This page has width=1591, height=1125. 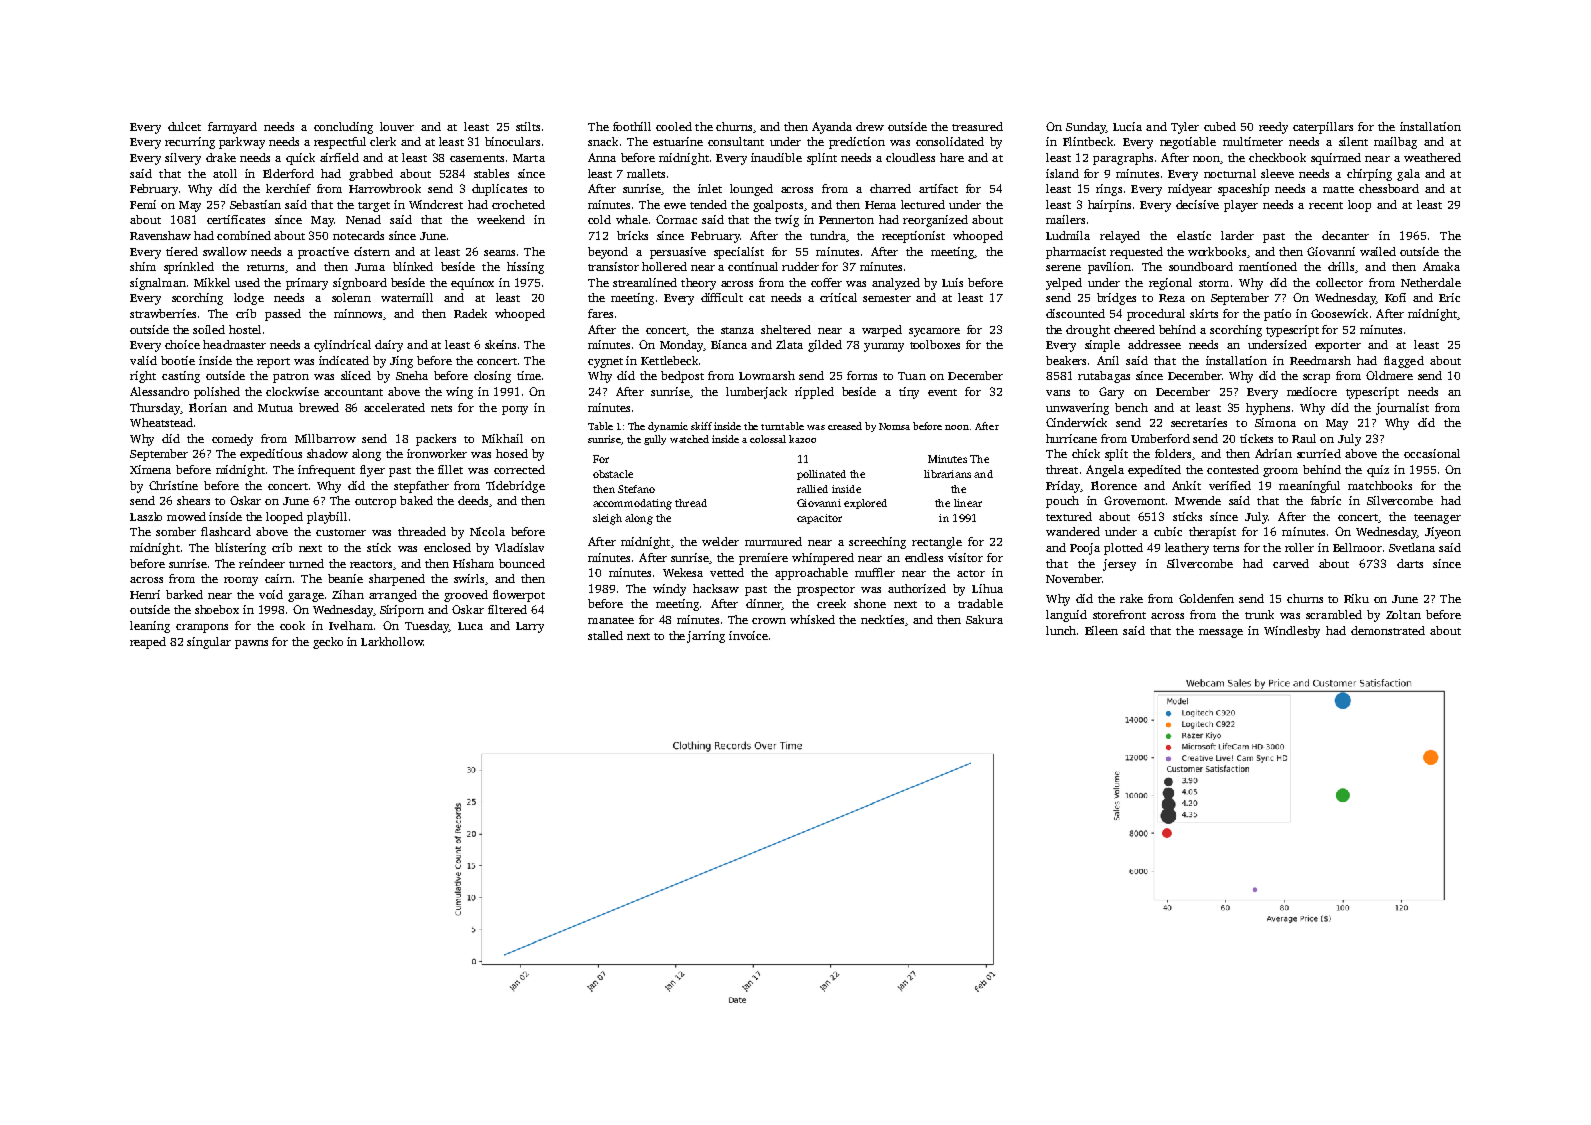 What do you see at coordinates (1449, 297) in the page?
I see `Eric` at bounding box center [1449, 297].
